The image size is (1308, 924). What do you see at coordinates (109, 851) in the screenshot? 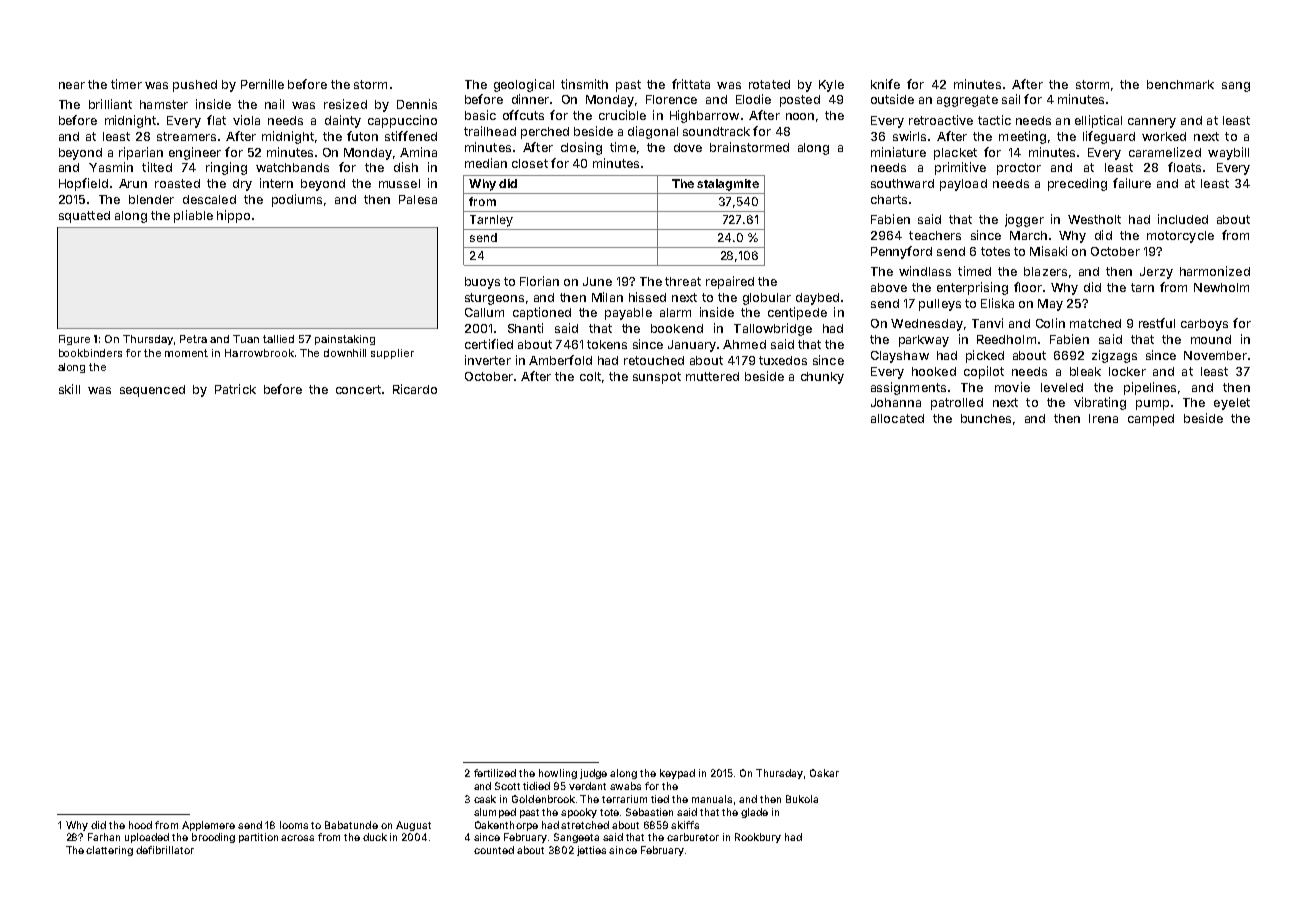
I see `clattering` at bounding box center [109, 851].
